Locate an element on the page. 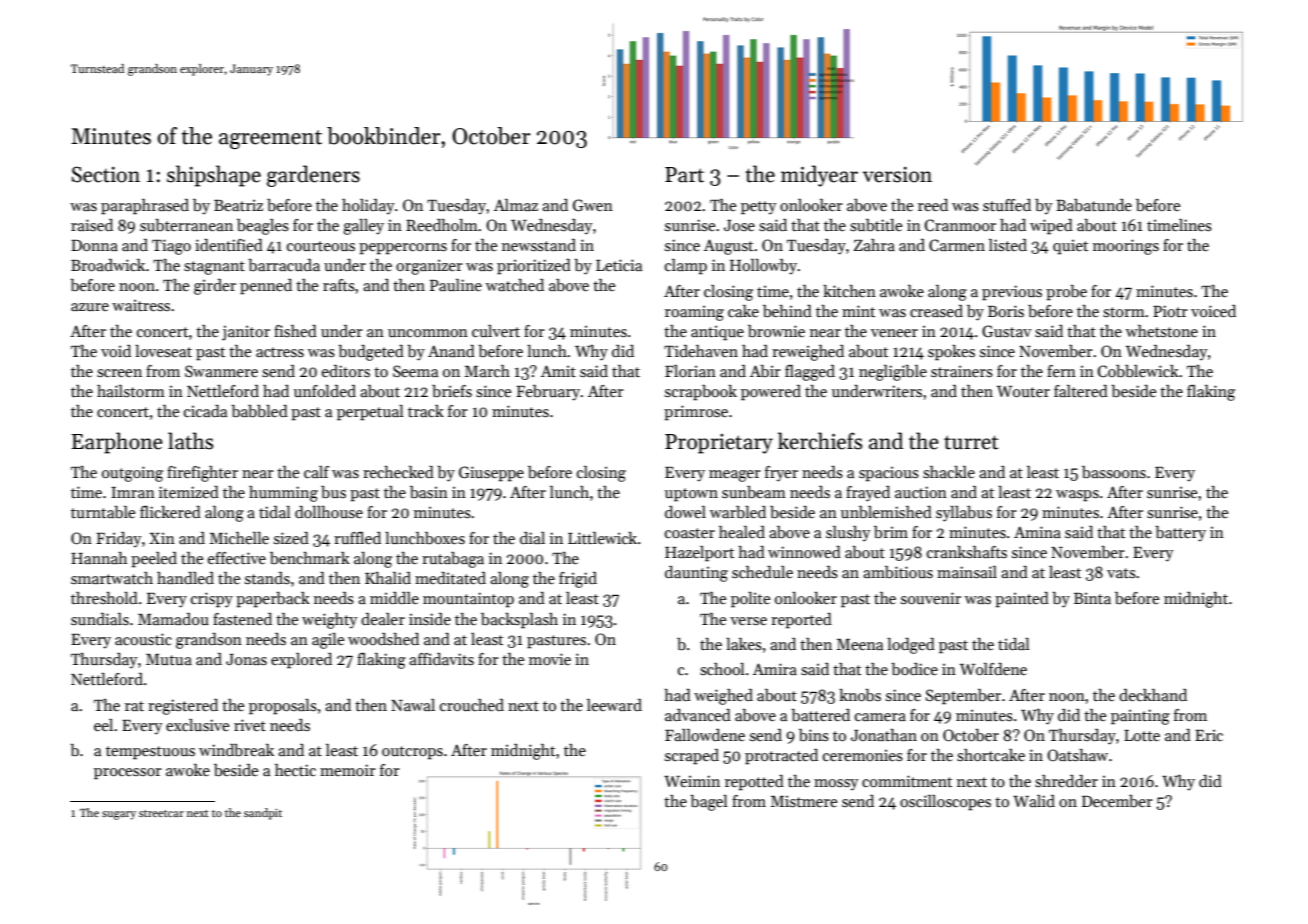 This page has height=924, width=1308. gardeners is located at coordinates (313, 176).
